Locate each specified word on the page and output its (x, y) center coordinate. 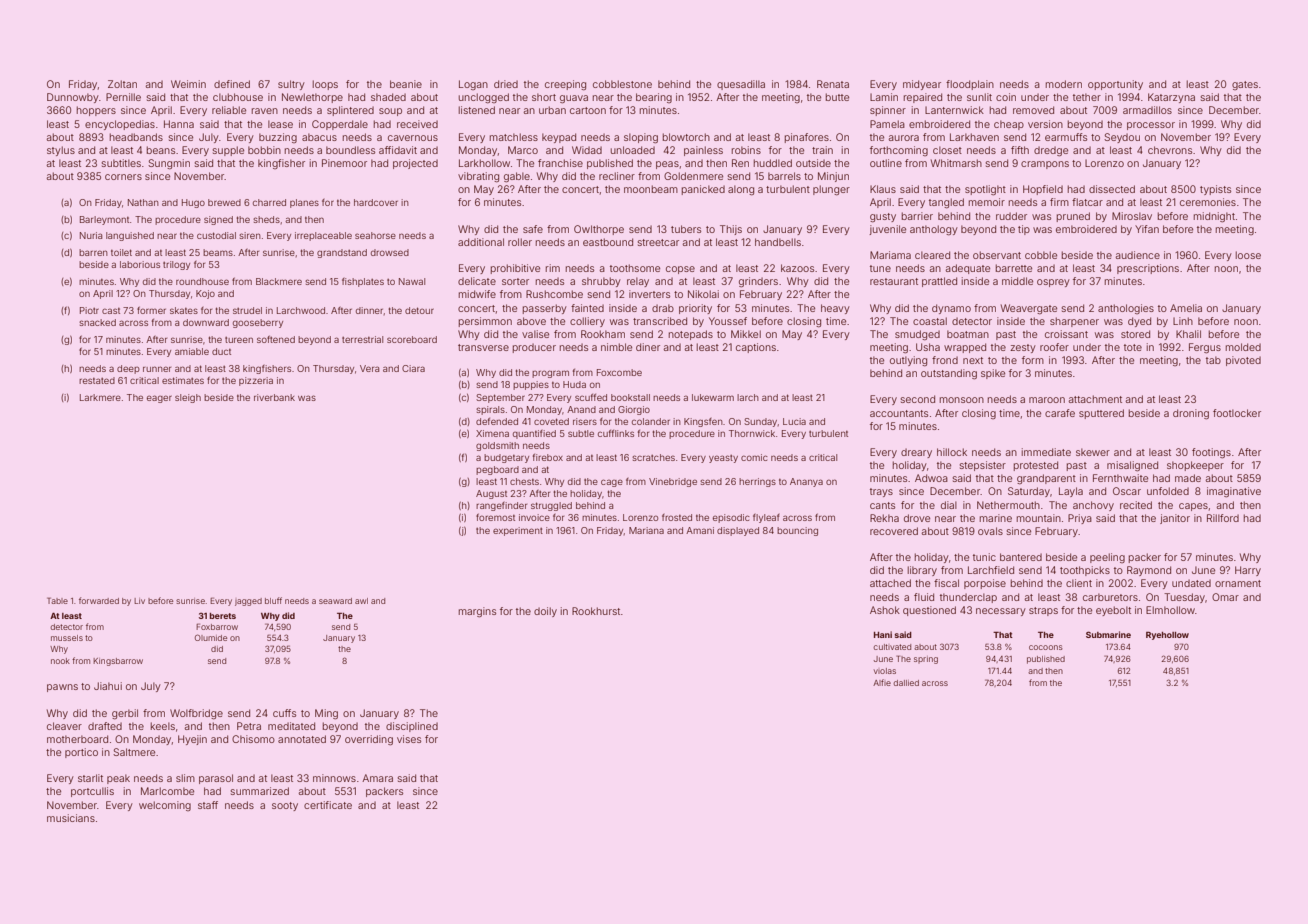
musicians (71, 818)
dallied (906, 683)
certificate (328, 805)
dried (506, 84)
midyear (922, 85)
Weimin (188, 84)
